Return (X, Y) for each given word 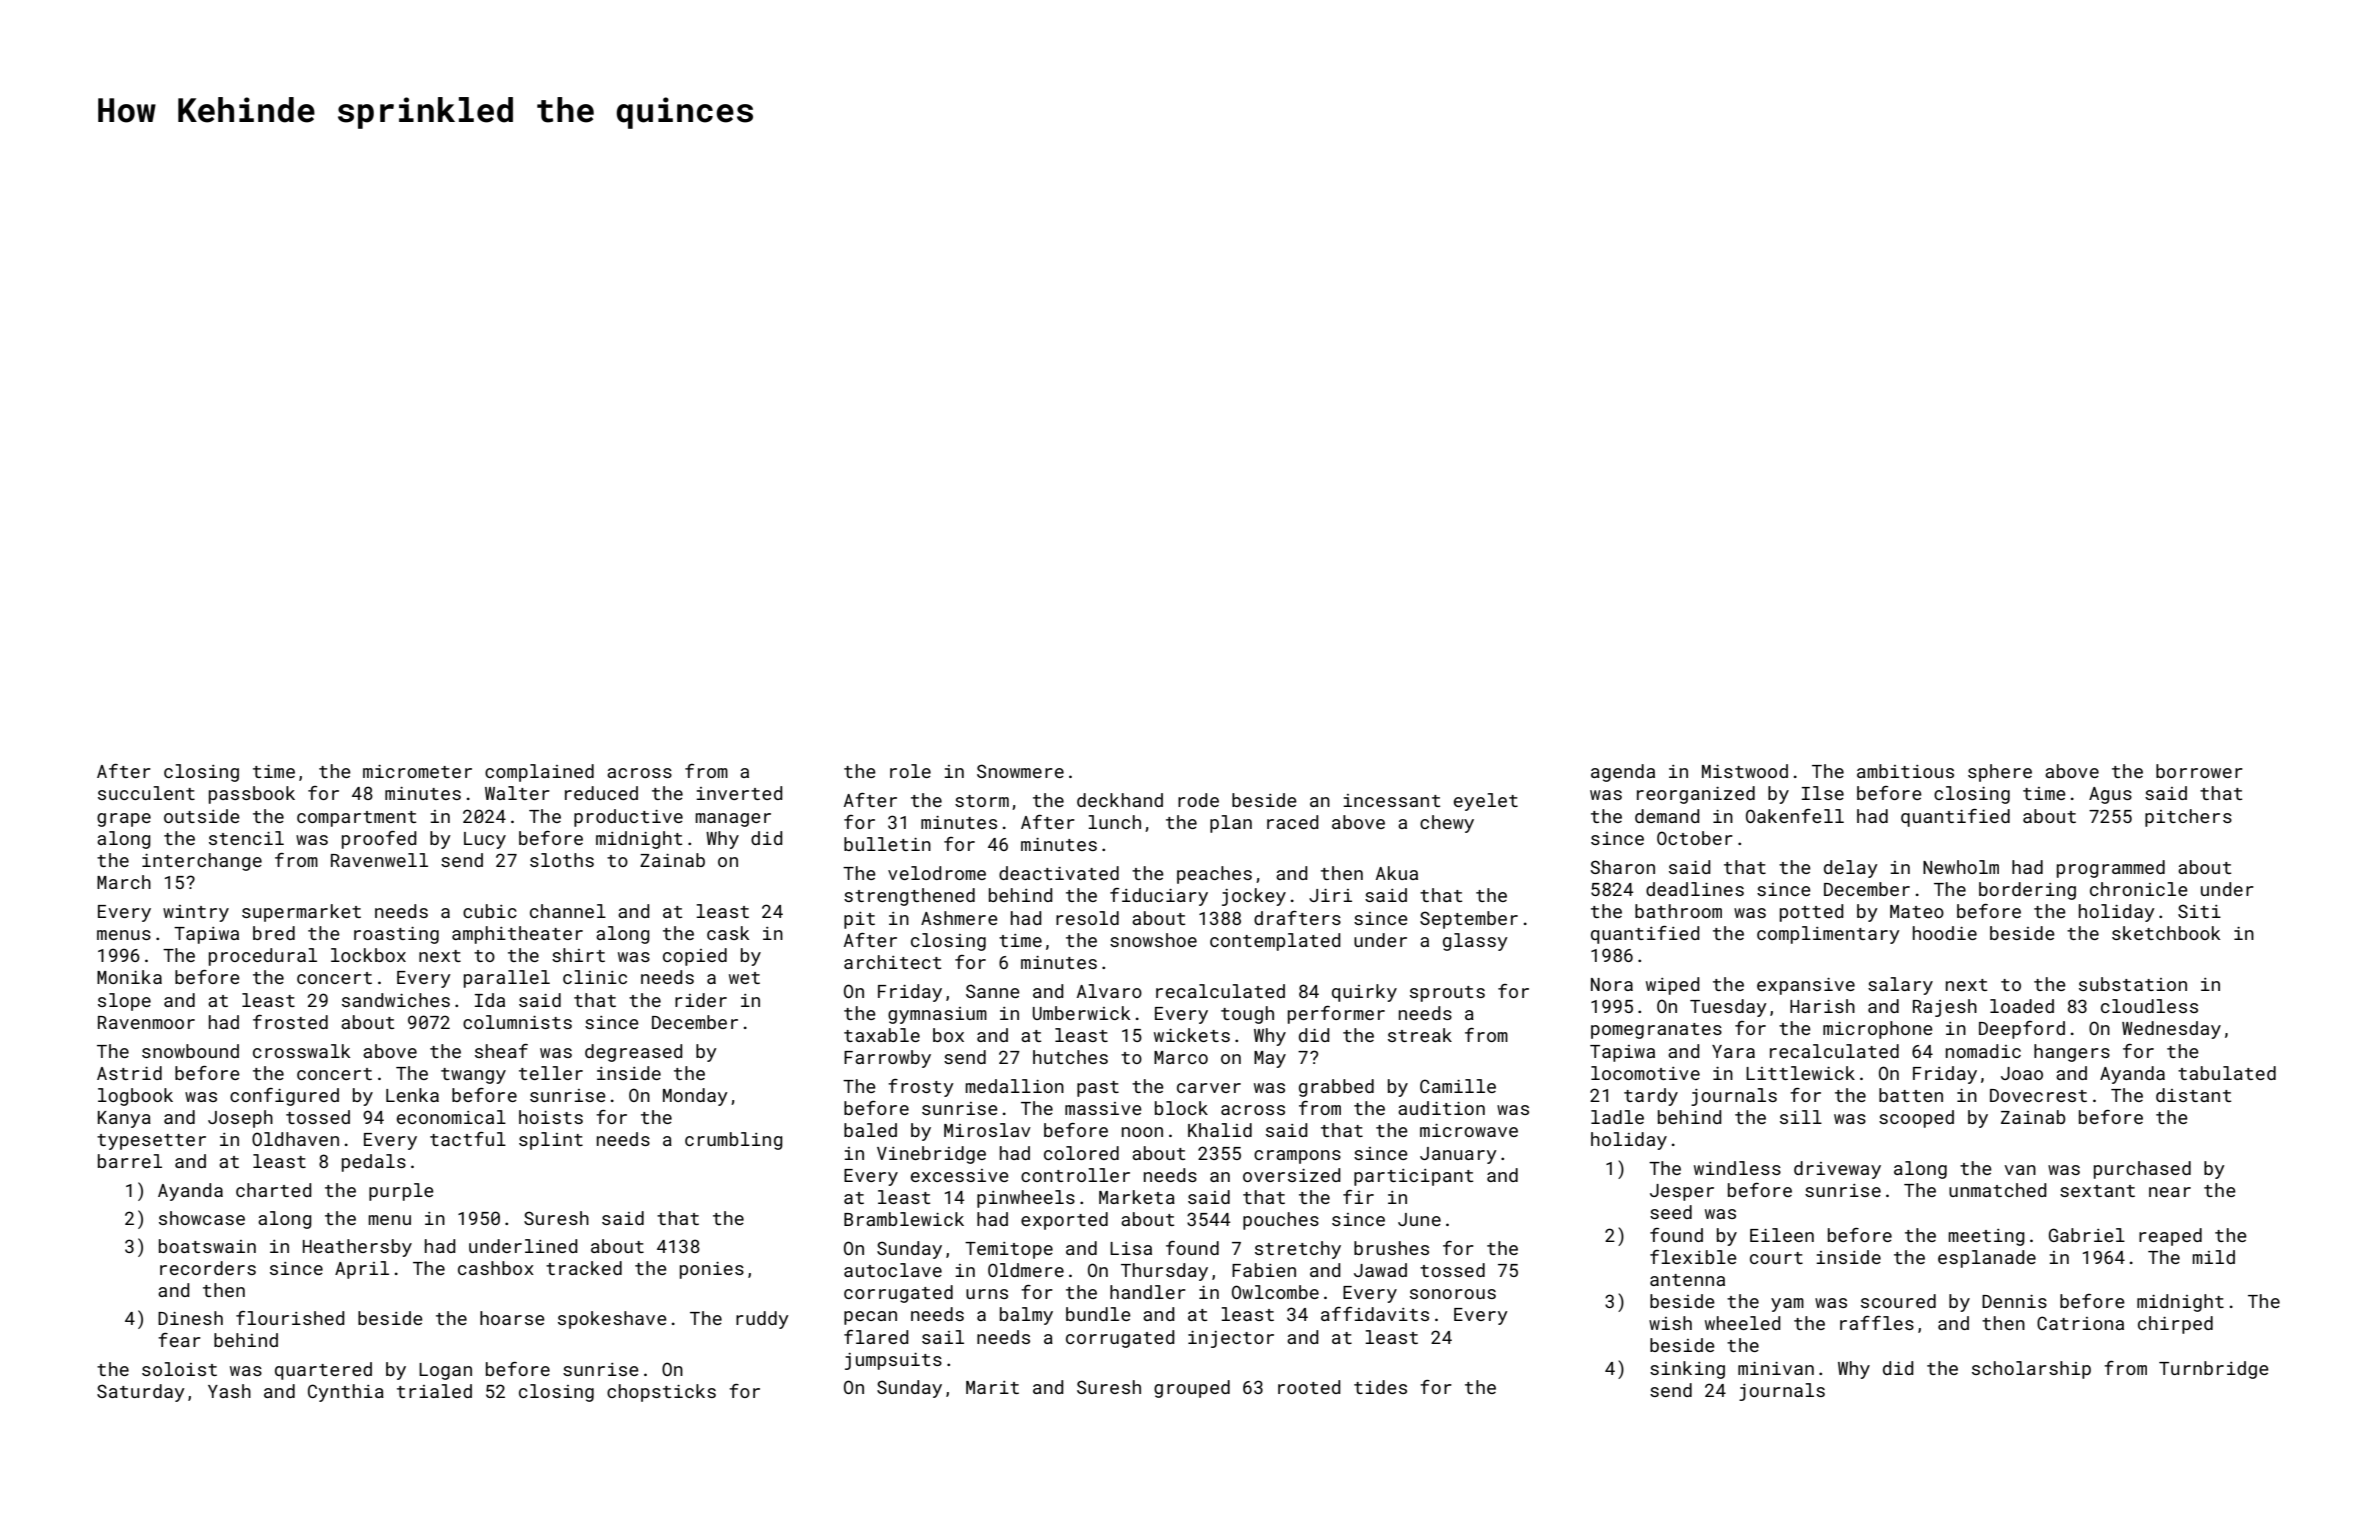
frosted (290, 1022)
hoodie (1945, 933)
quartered (323, 1371)
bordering (2027, 891)
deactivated (1059, 873)
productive (628, 818)
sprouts (1447, 994)
